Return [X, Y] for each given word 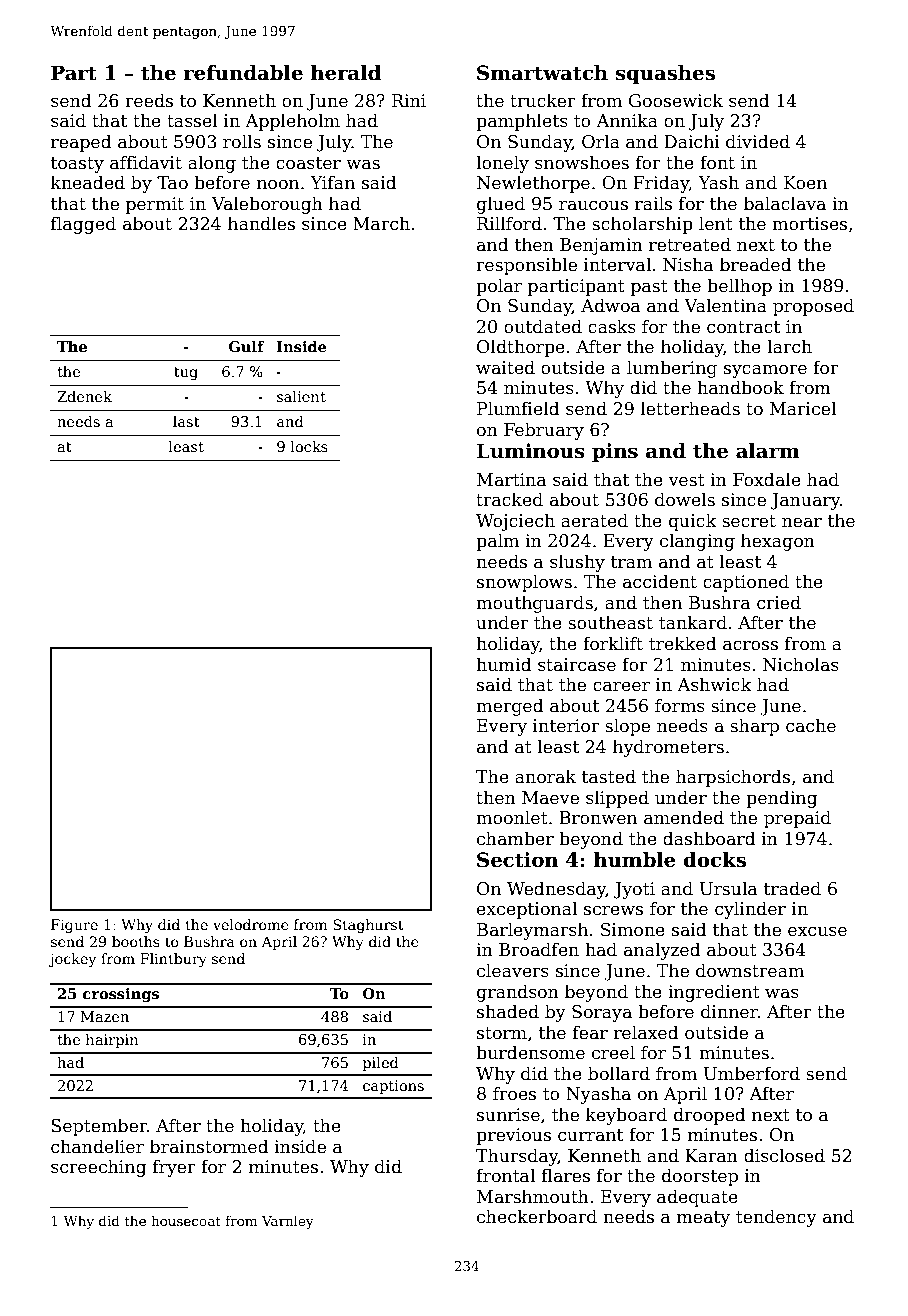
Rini [409, 100]
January [805, 501]
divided [758, 141]
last [186, 421]
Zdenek [84, 396]
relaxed [646, 1032]
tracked [509, 499]
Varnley [288, 1222]
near [802, 523]
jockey [72, 960]
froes [514, 1093]
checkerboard [537, 1216]
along [212, 164]
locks [309, 446]
